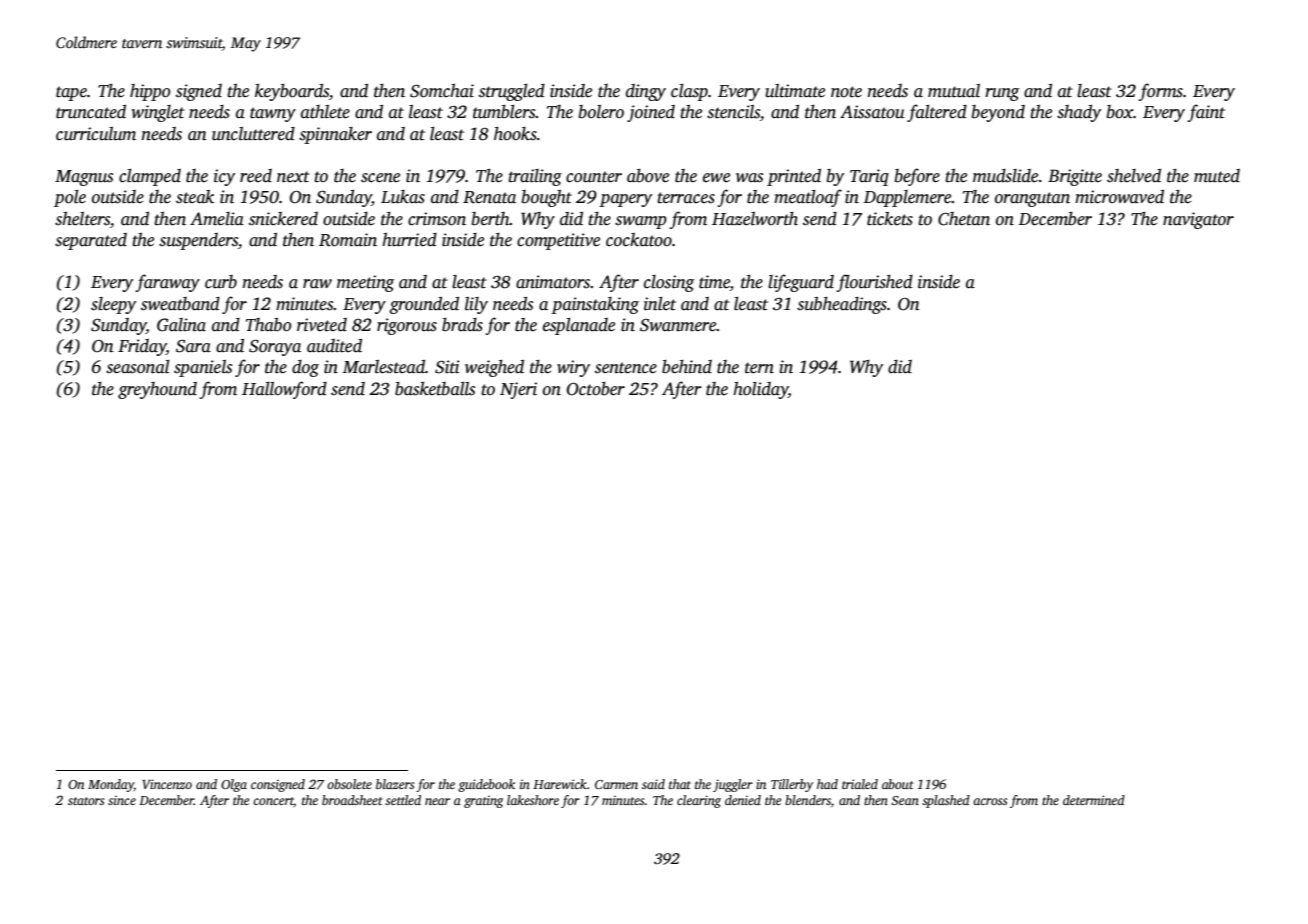 This screenshot has height=924, width=1308. Describe the element at coordinates (842, 305) in the screenshot. I see `subheadings` at that location.
